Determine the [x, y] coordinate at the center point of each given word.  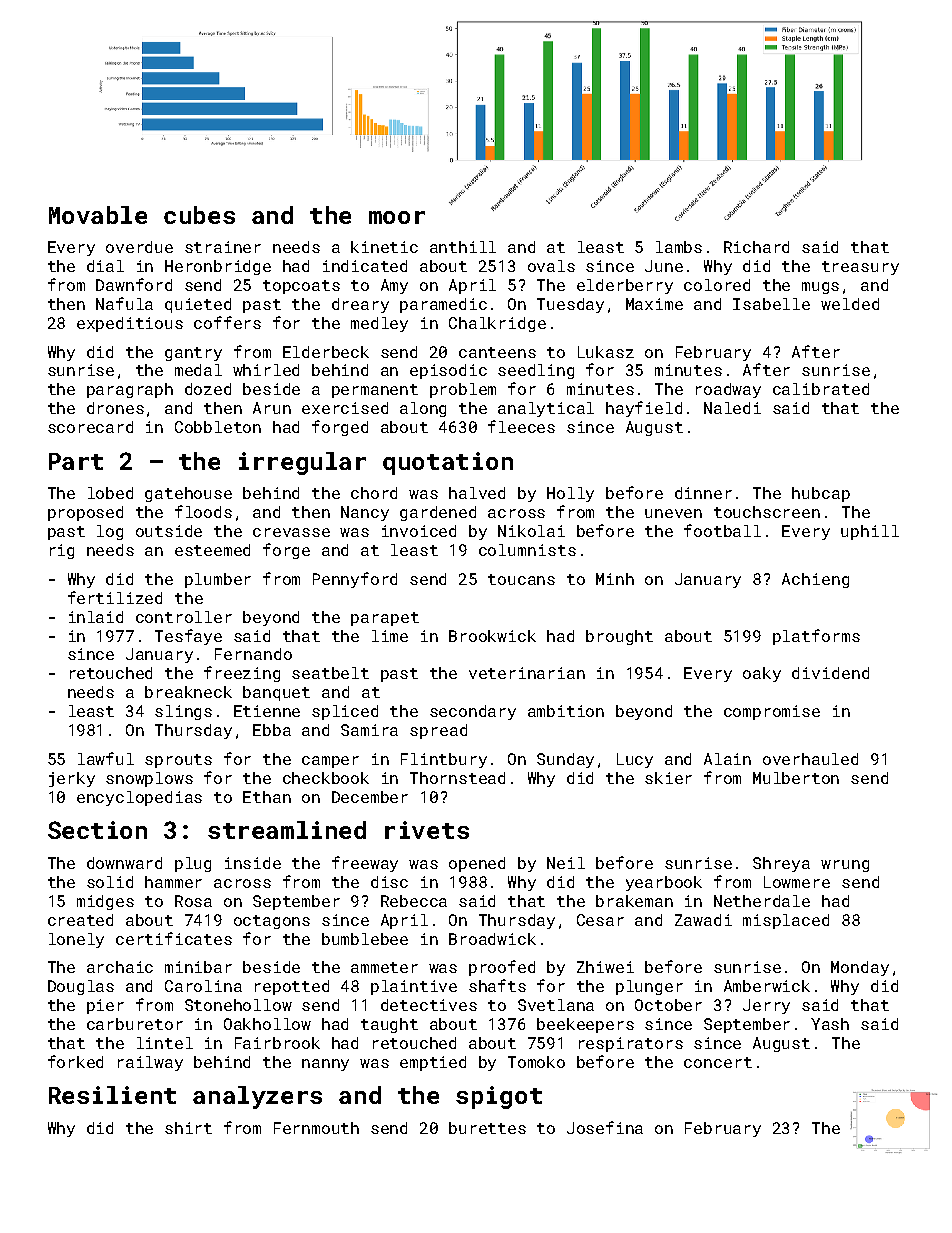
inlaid [96, 617]
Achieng [815, 580]
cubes [199, 215]
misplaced [786, 921]
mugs [820, 288]
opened [477, 864]
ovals [551, 266]
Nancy [365, 513]
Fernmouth [316, 1128]
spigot [499, 1097]
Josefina [605, 1127]
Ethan [267, 797]
